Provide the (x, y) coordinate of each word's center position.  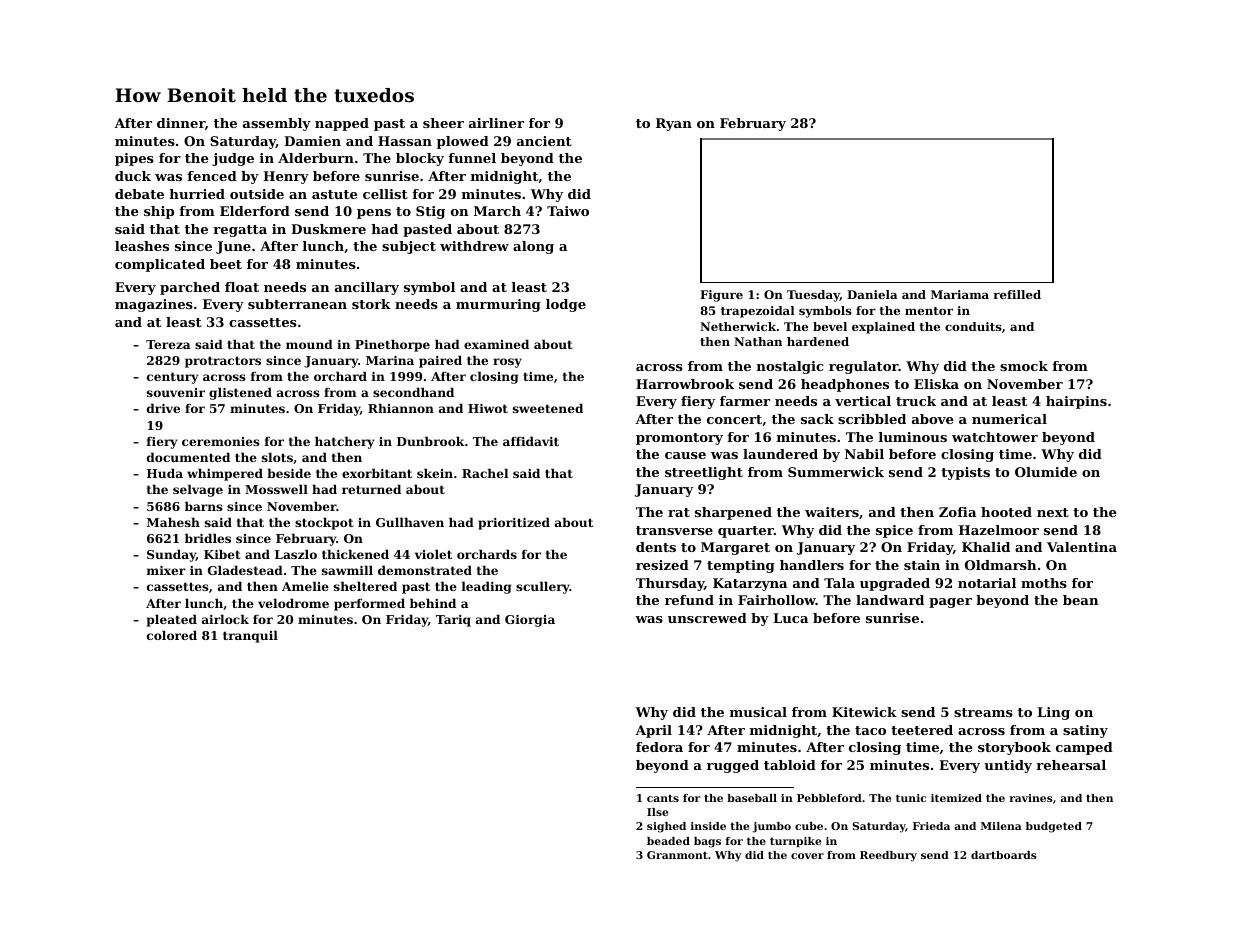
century (173, 378)
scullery (543, 587)
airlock (225, 619)
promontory (679, 439)
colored (172, 635)
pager (950, 603)
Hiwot (488, 408)
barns (204, 506)
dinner (181, 123)
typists (965, 473)
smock (1024, 366)
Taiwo (568, 211)
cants (663, 798)
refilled (1017, 294)
